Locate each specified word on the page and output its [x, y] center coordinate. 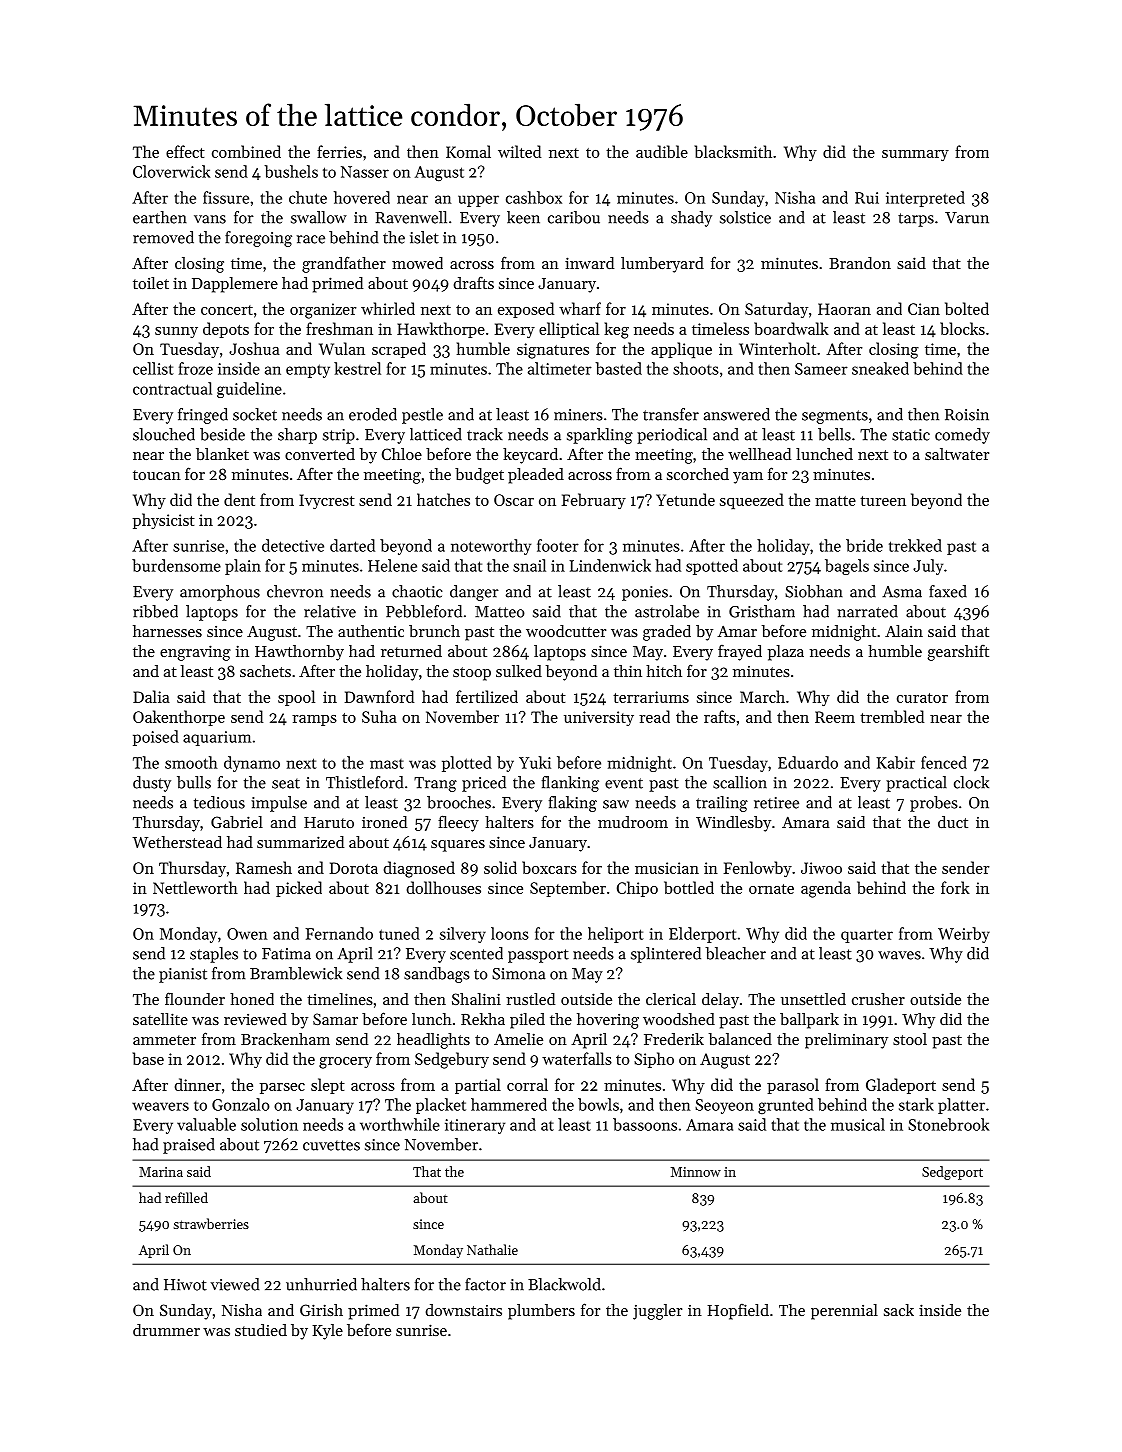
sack [899, 1310]
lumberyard [662, 265]
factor [485, 1284]
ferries [339, 151]
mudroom [633, 822]
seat [286, 783]
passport [538, 956]
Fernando [339, 933]
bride [864, 545]
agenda [826, 889]
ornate [771, 889]
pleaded [536, 476]
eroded [373, 414]
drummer [166, 1330]
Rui [867, 198]
